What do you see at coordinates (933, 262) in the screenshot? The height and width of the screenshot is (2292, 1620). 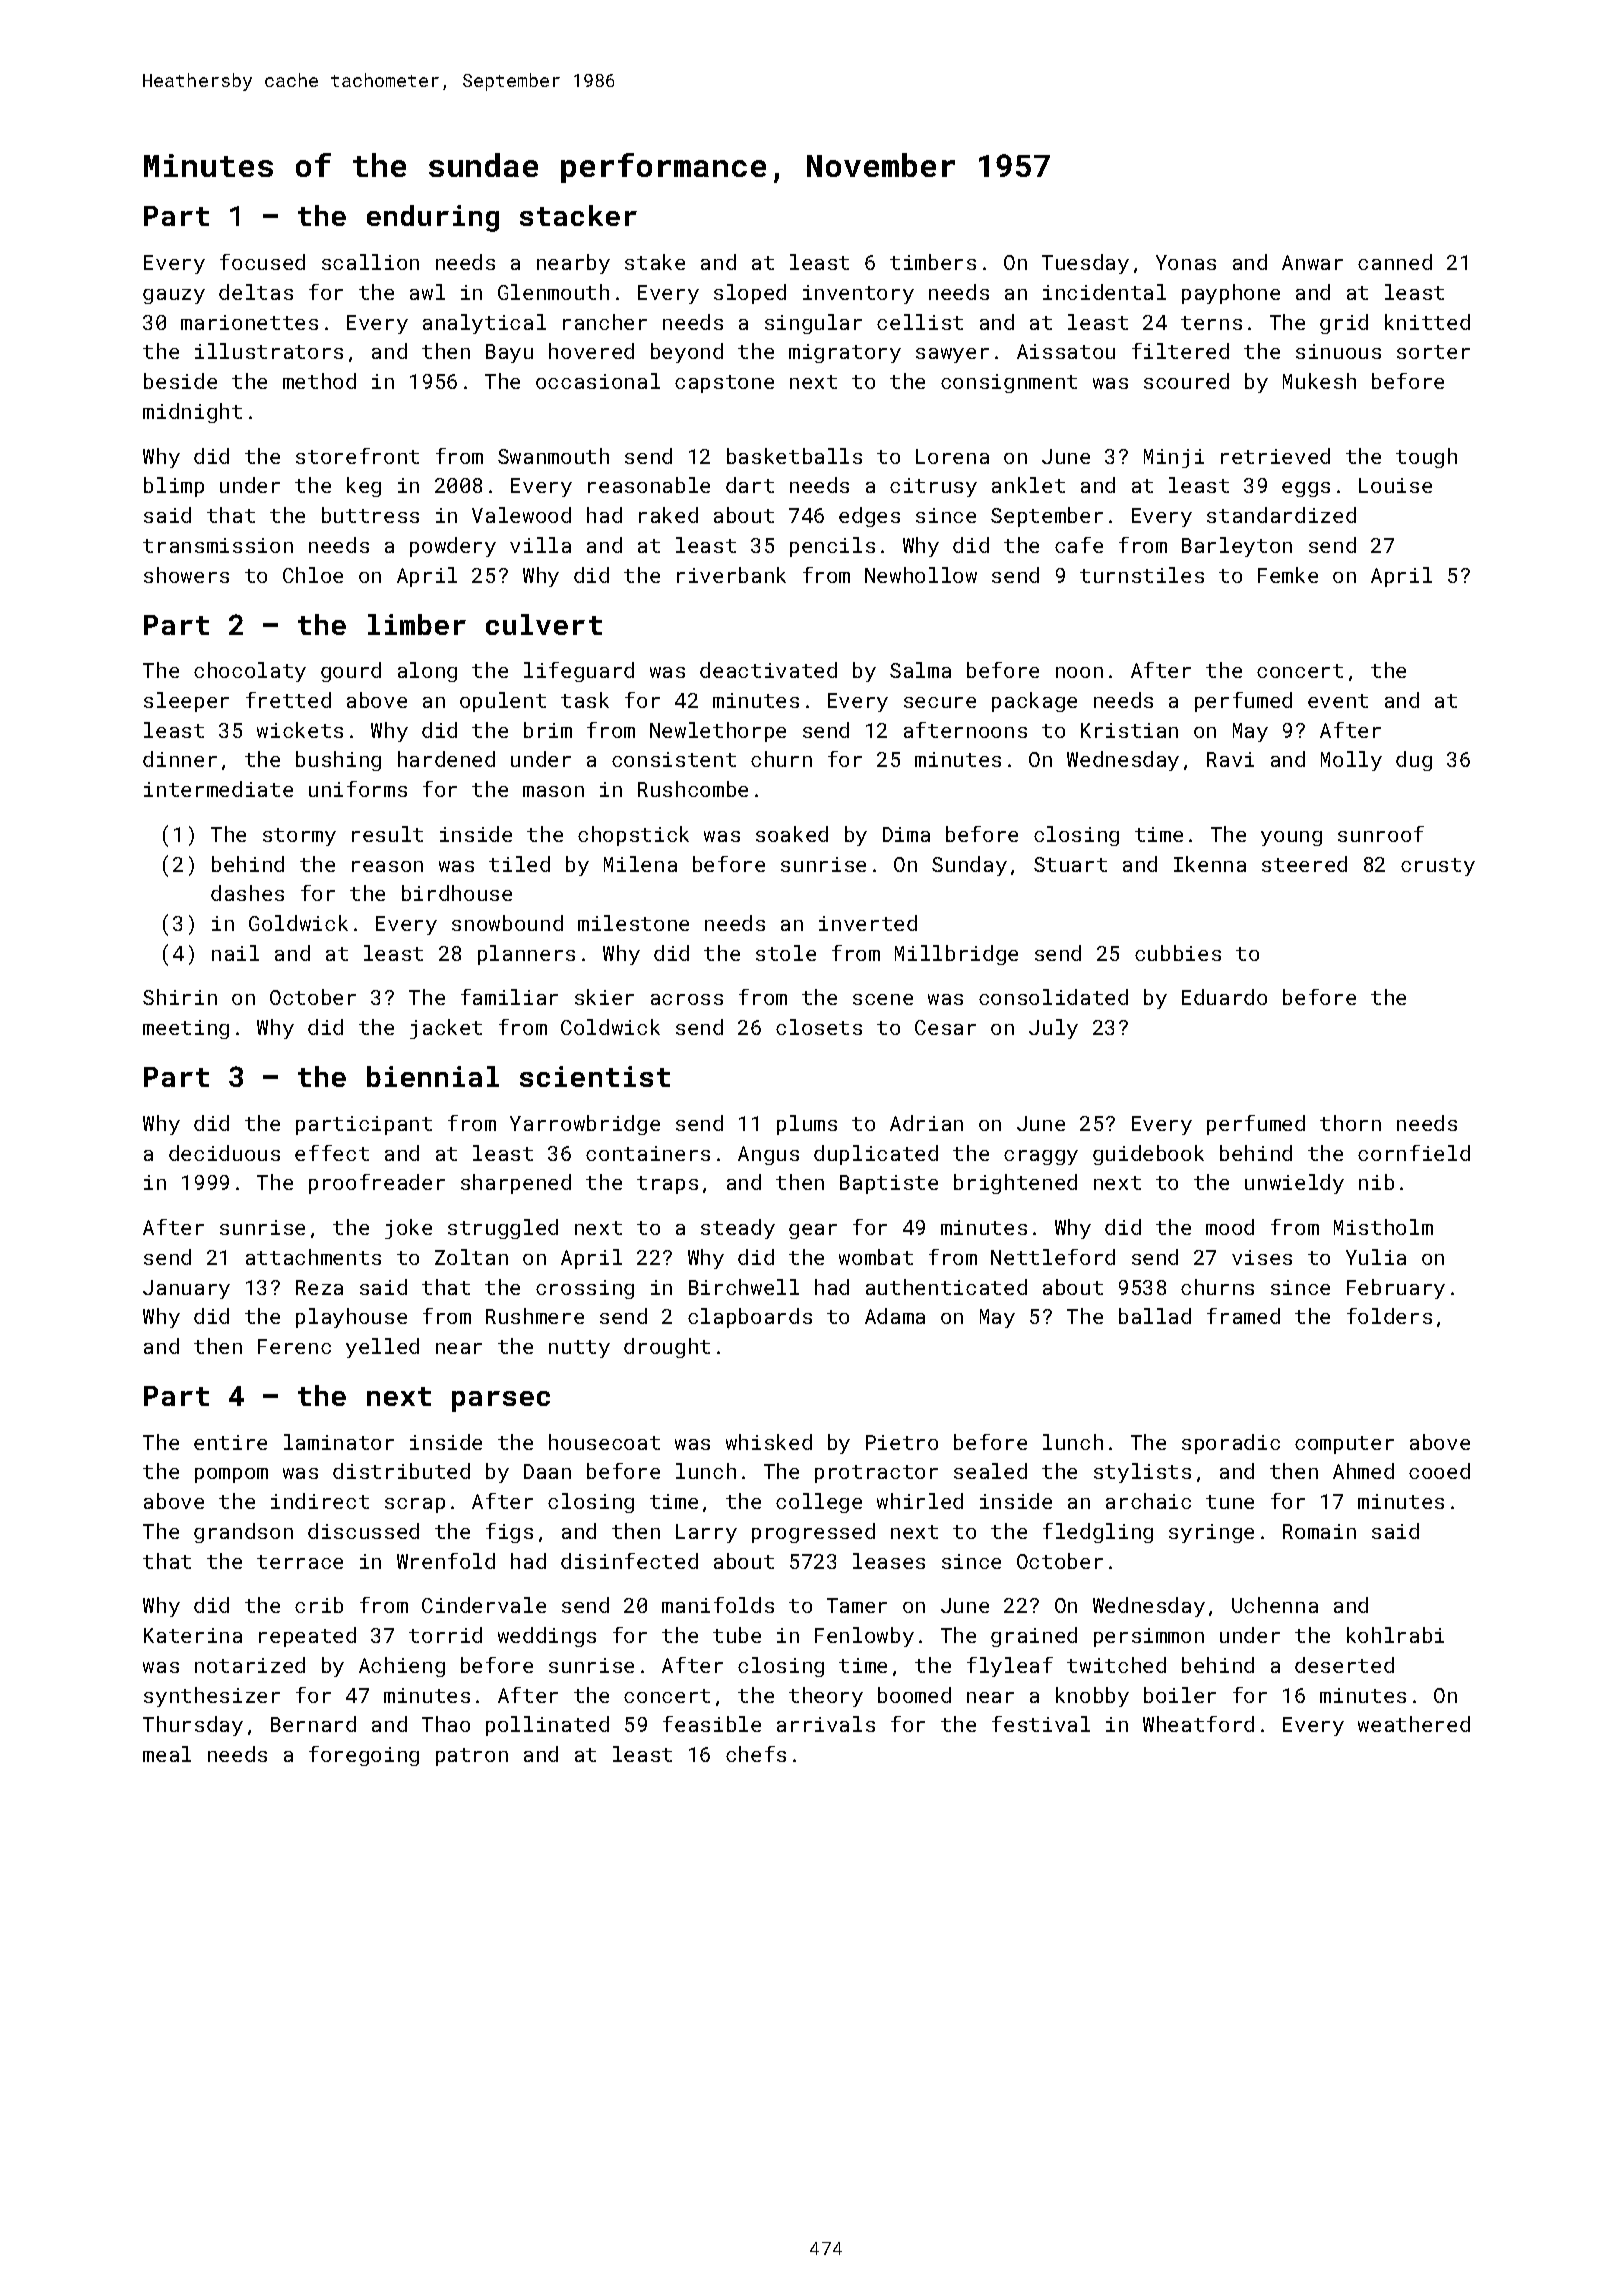 I see `timbers` at bounding box center [933, 262].
